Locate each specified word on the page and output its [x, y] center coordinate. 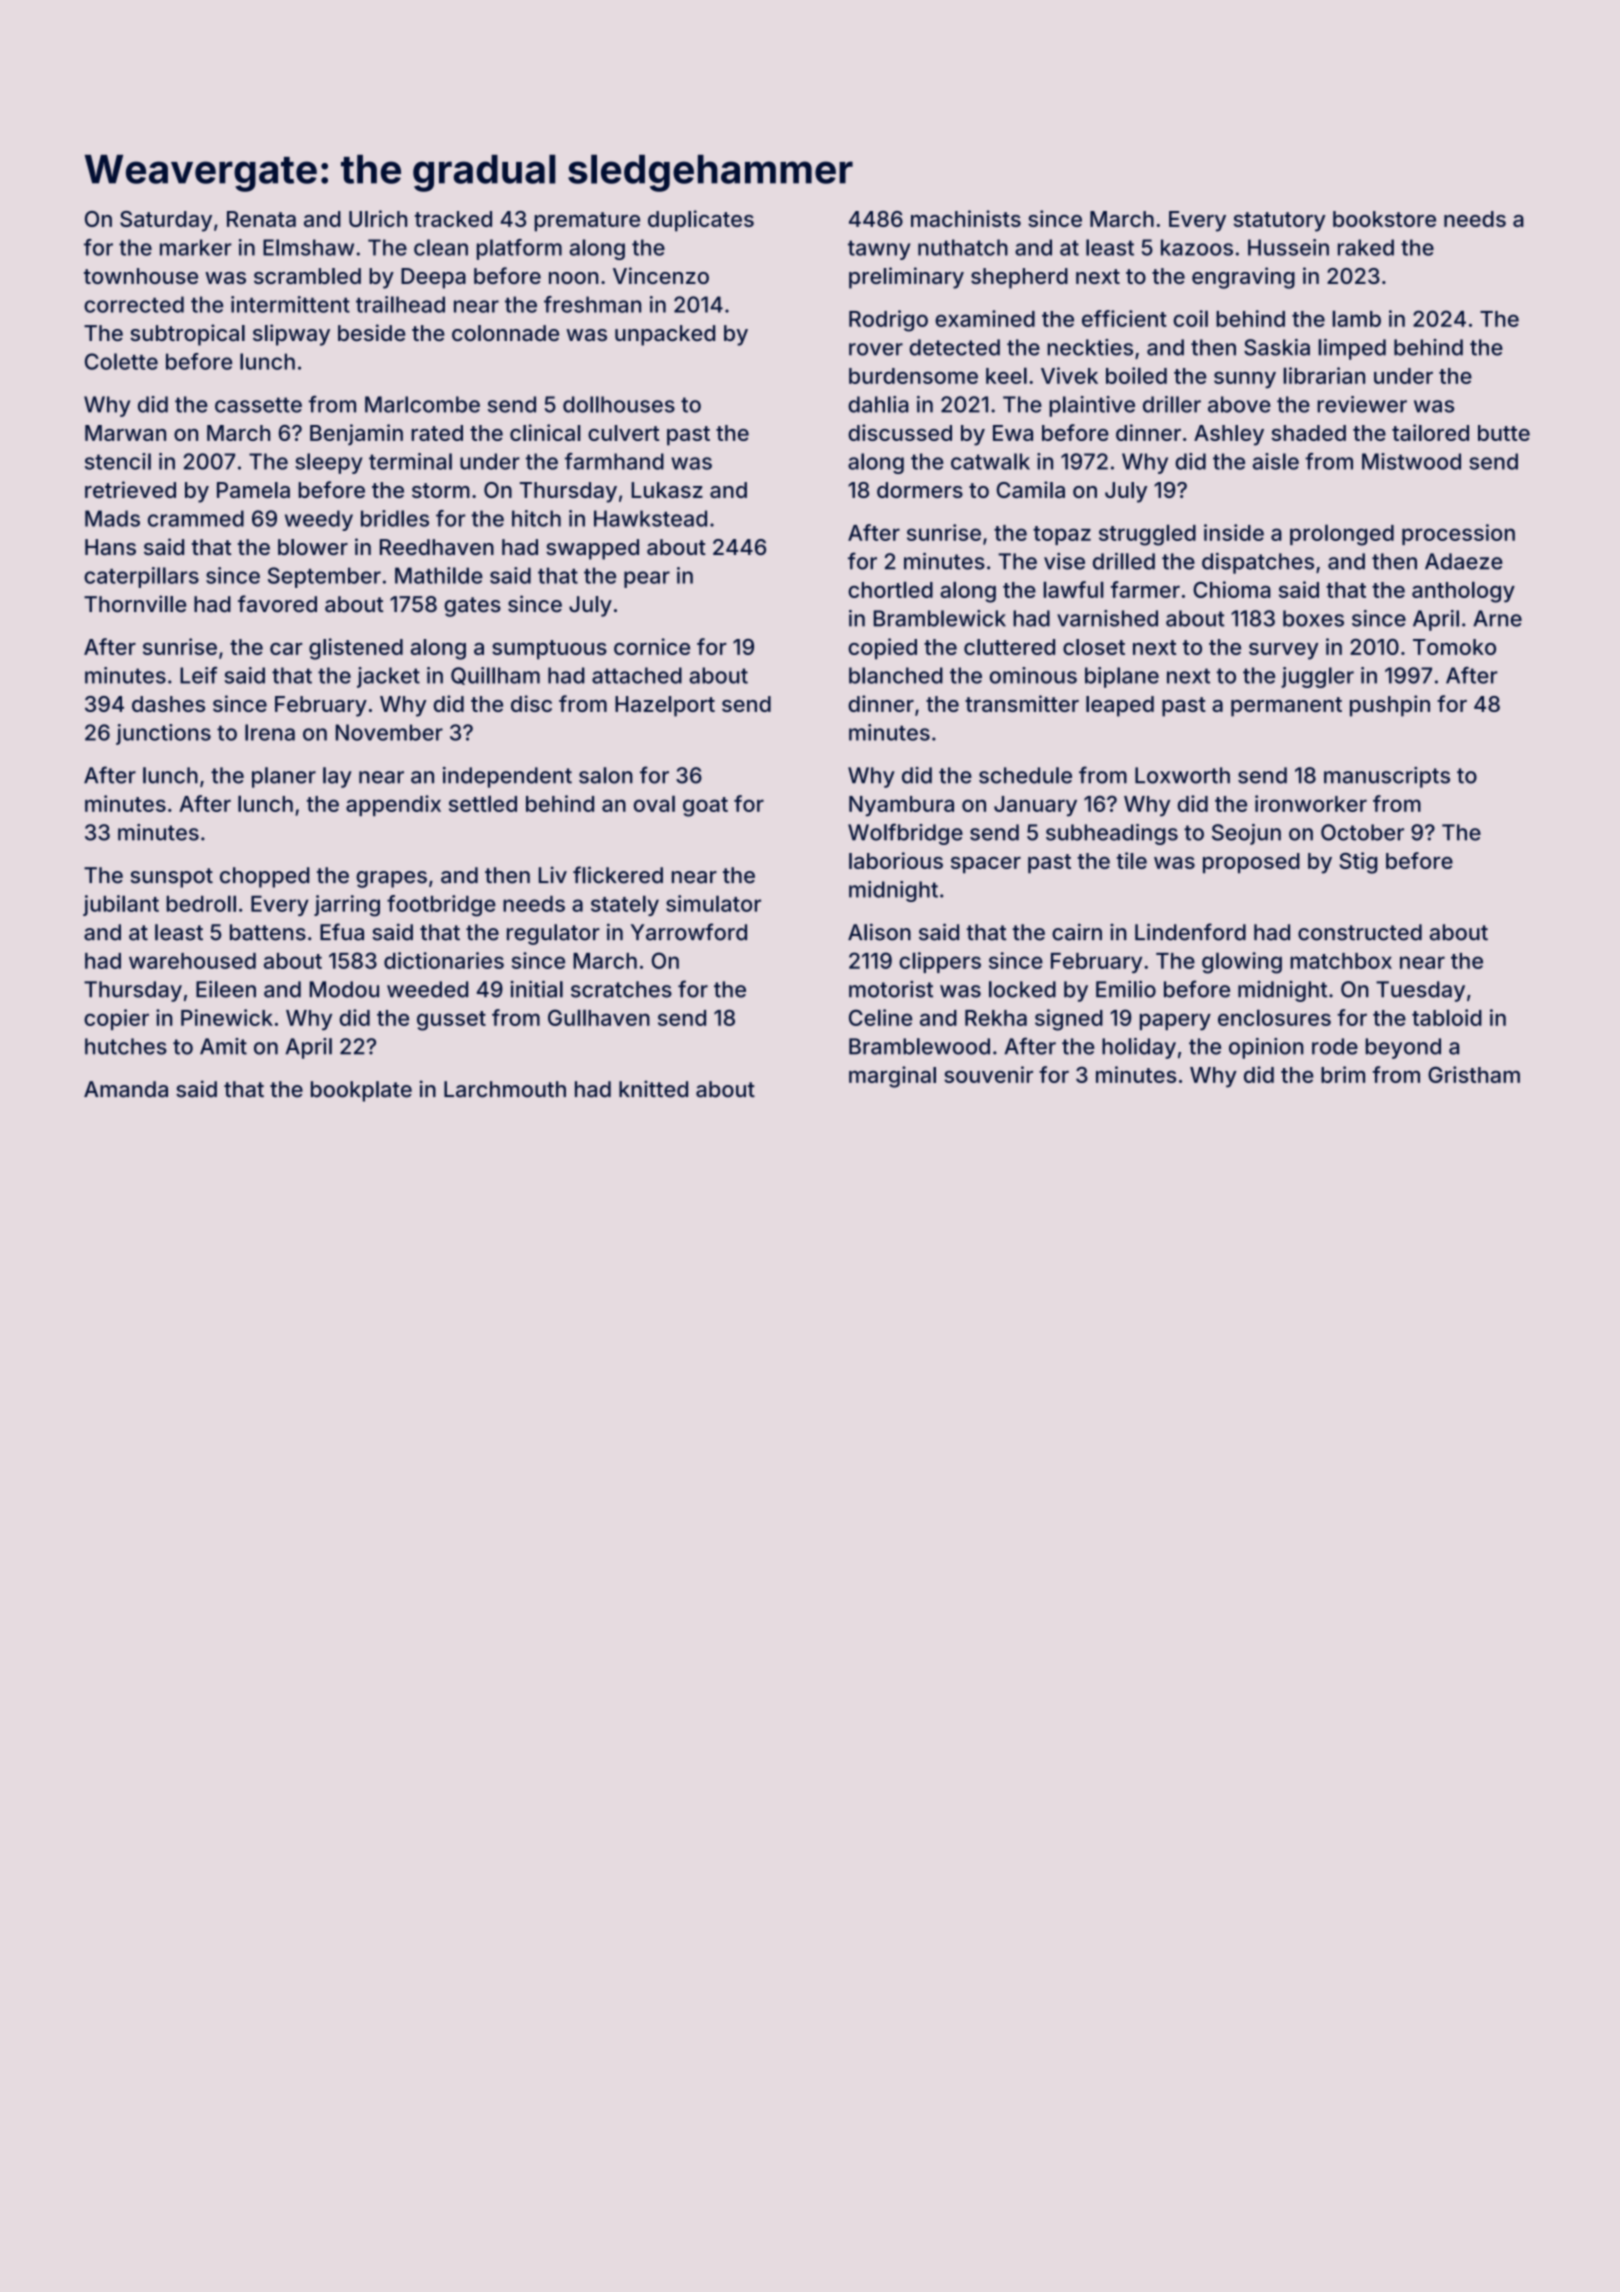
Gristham [1474, 1074]
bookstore [1384, 219]
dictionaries [444, 960]
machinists [966, 218]
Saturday [166, 221]
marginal [892, 1077]
